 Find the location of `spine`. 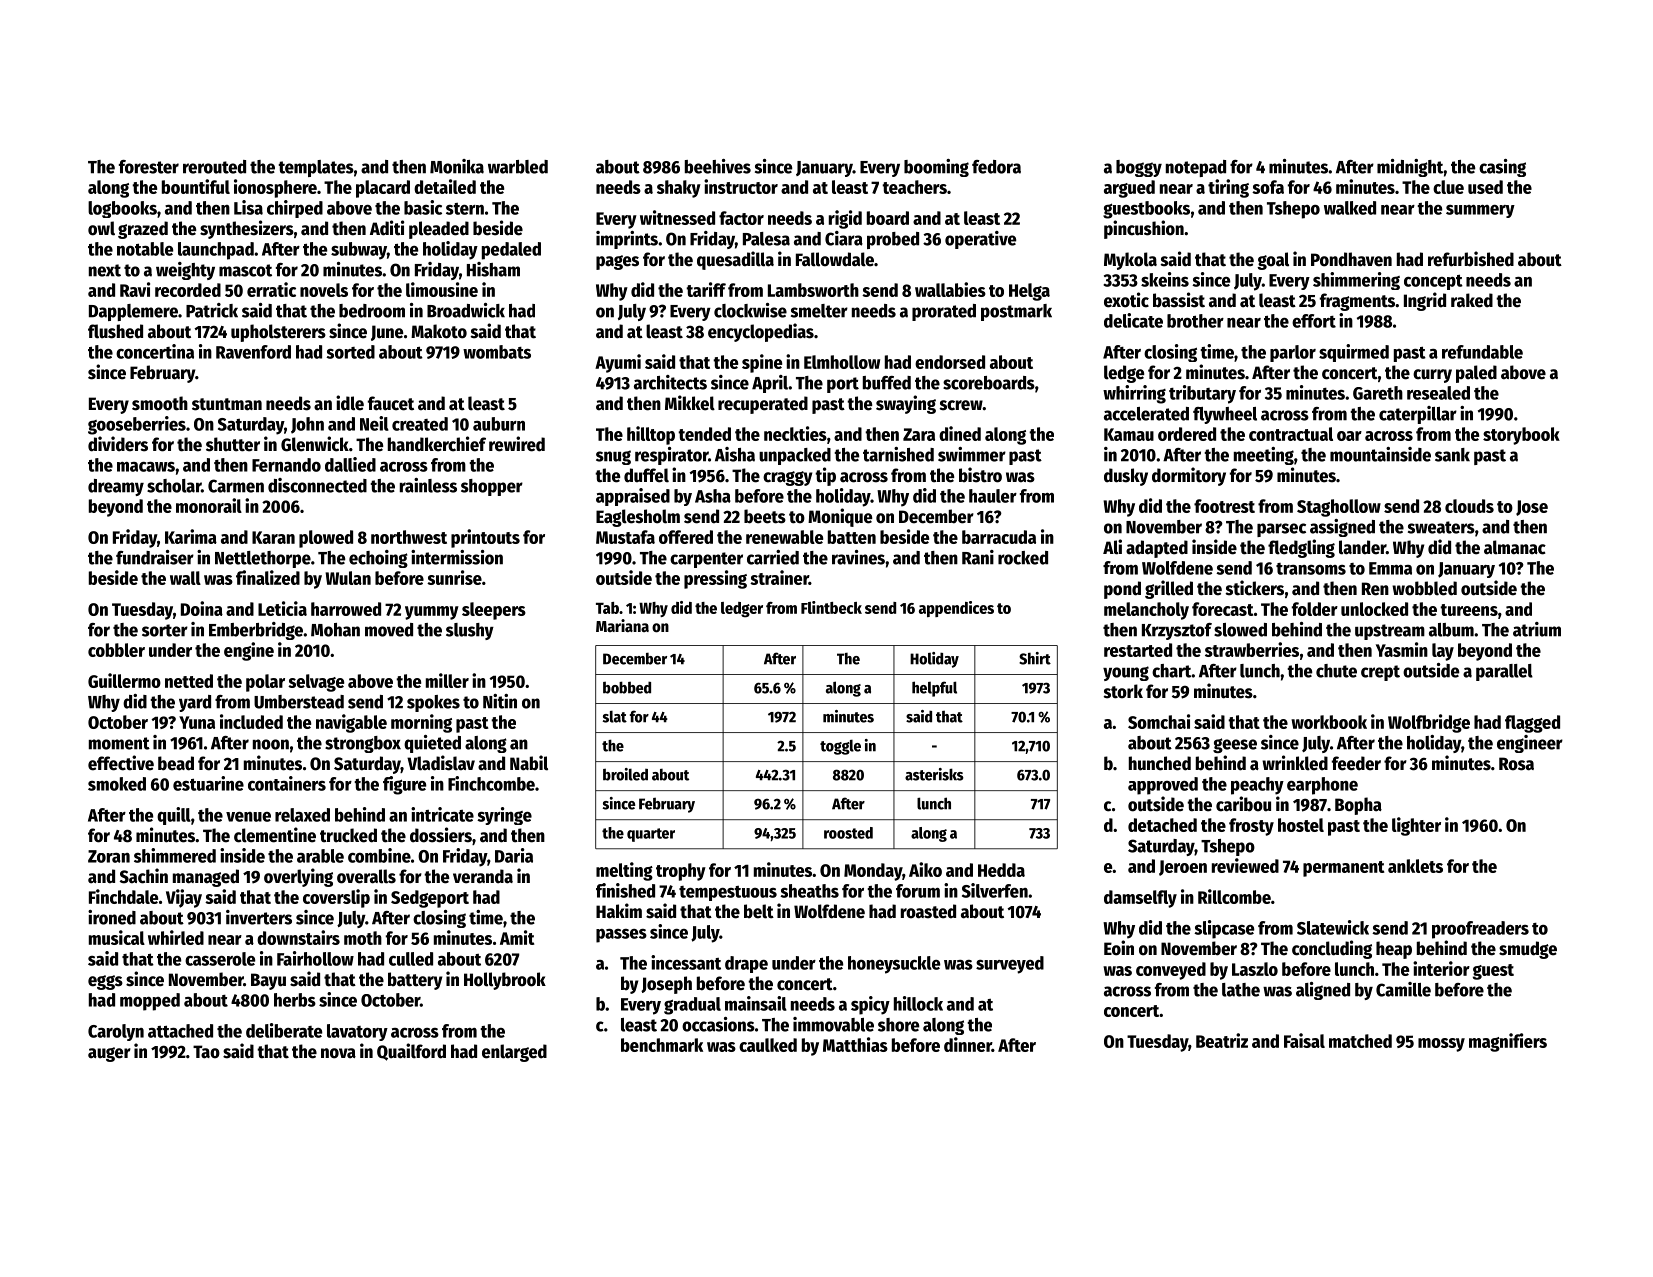

spine is located at coordinates (762, 363).
